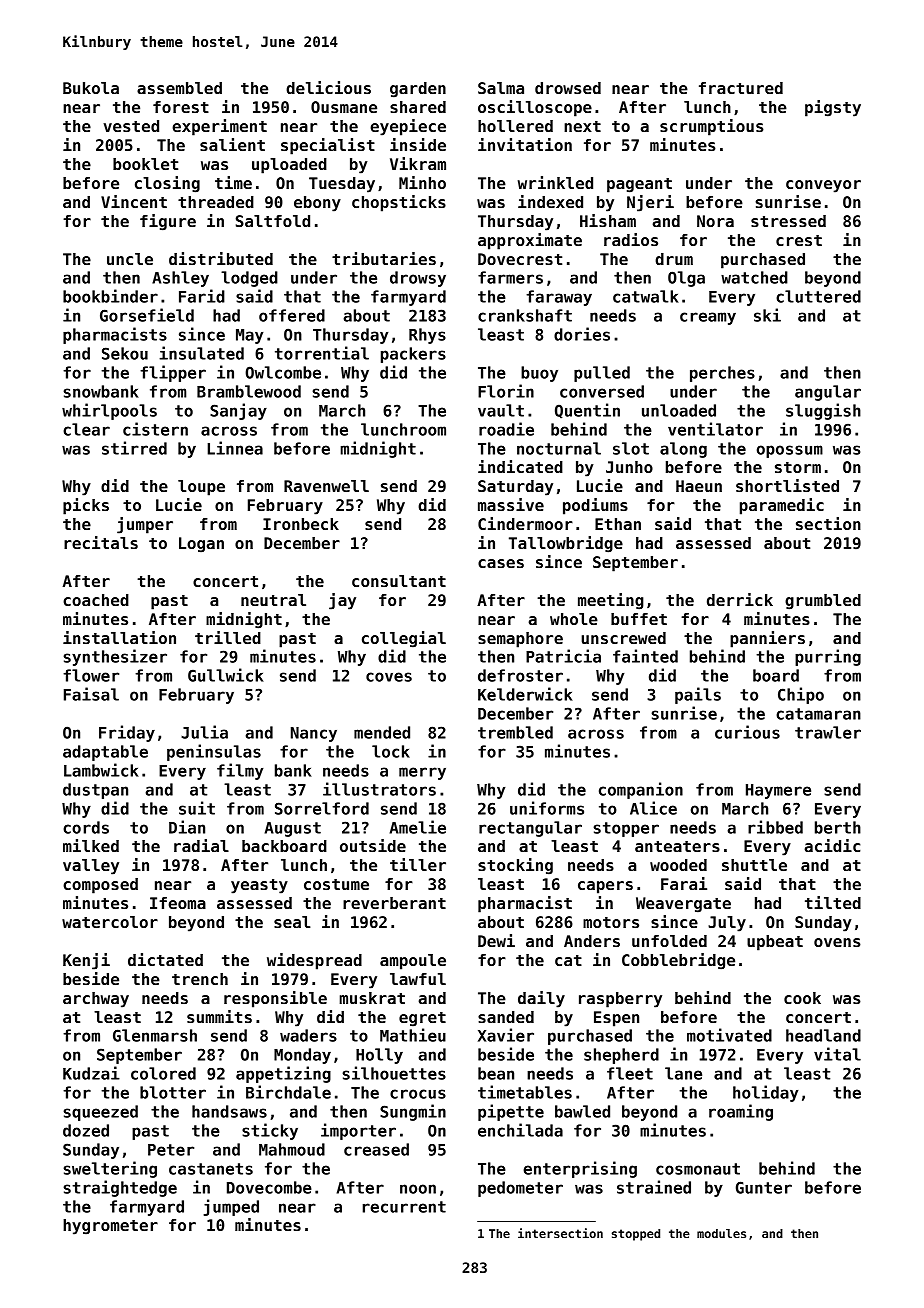 The height and width of the screenshot is (1308, 924). Describe the element at coordinates (678, 865) in the screenshot. I see `wooded` at that location.
